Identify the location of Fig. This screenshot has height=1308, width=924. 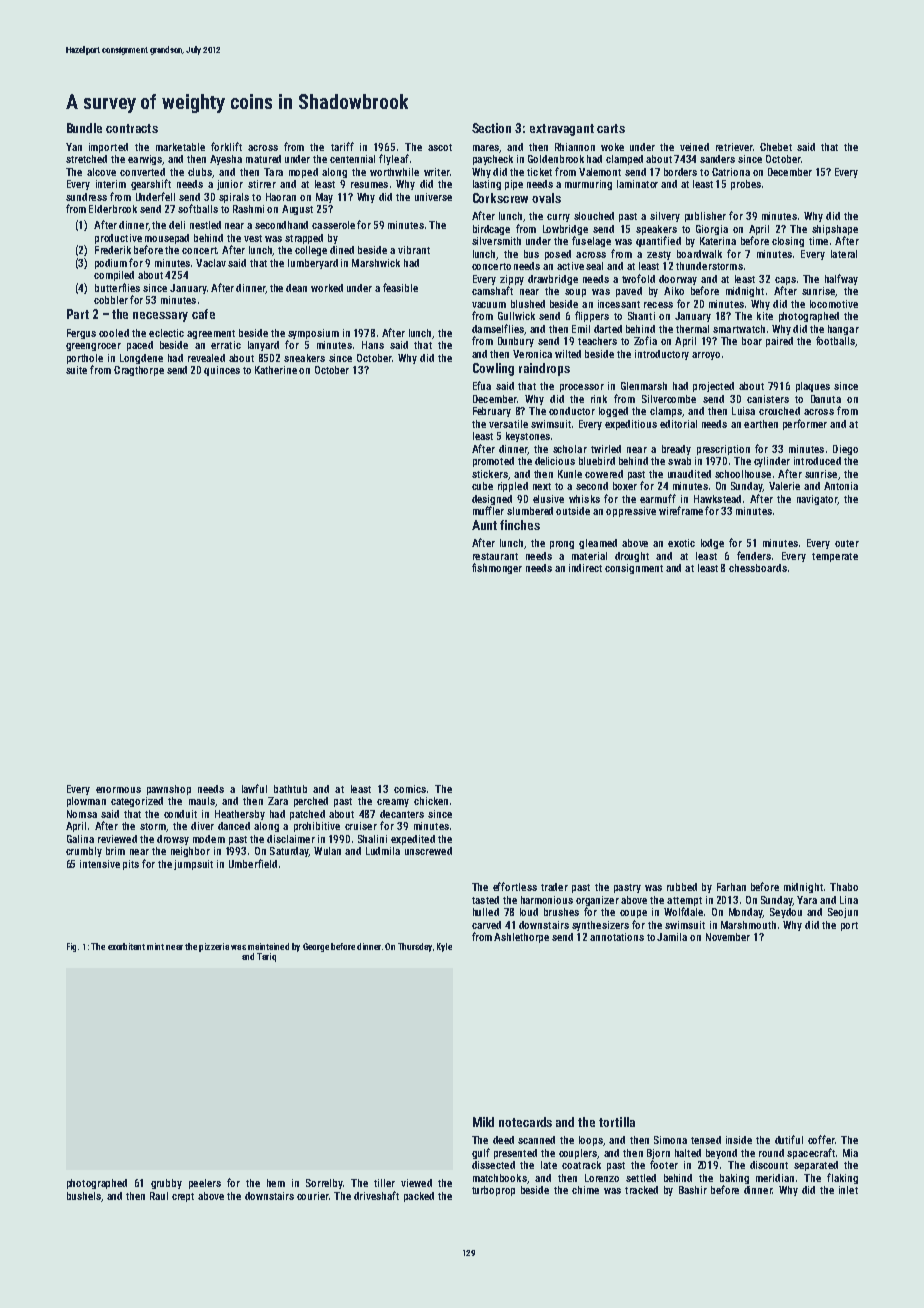
(71, 947).
